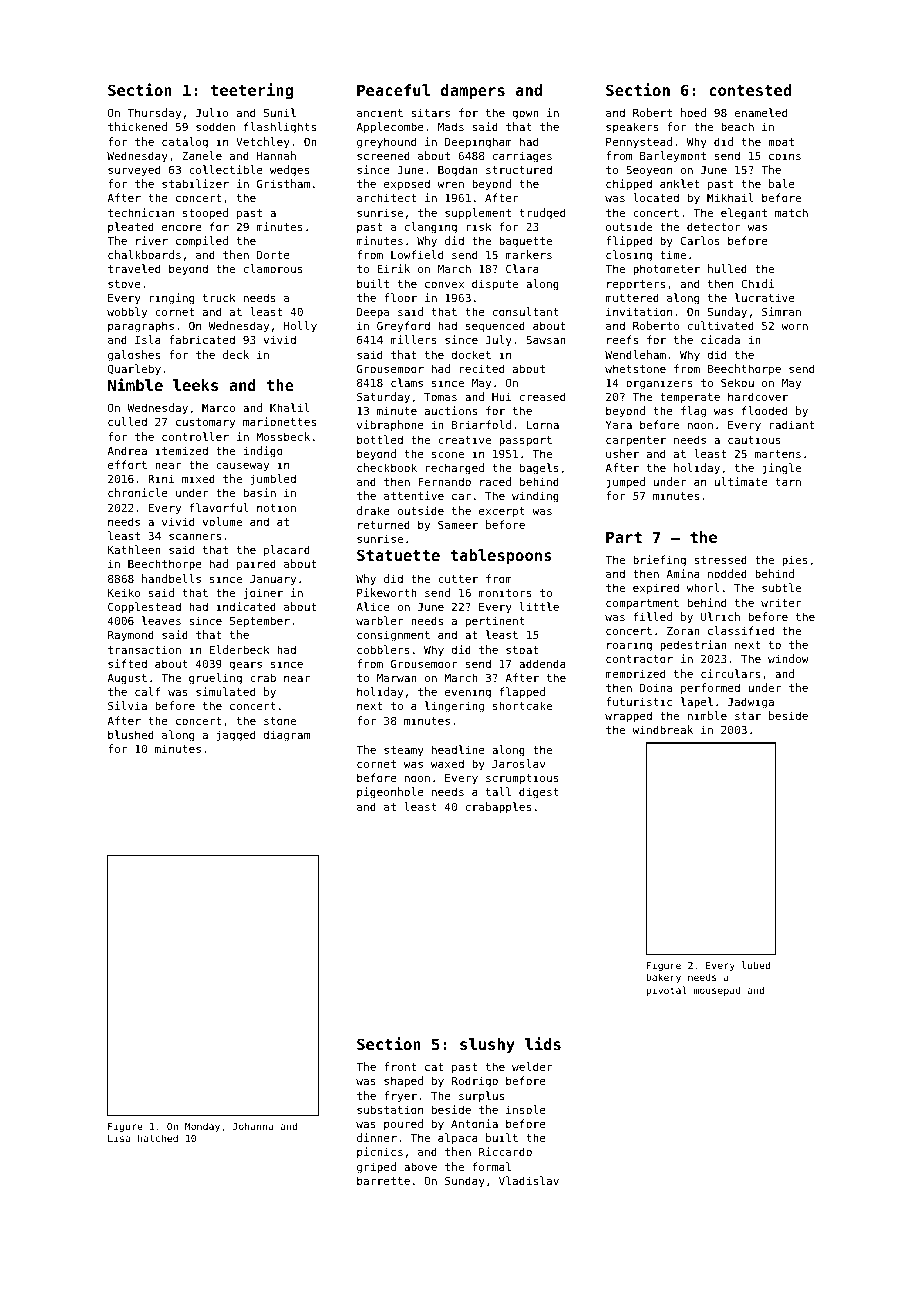 This screenshot has height=1308, width=924. Describe the element at coordinates (788, 482) in the screenshot. I see `tarn` at that location.
